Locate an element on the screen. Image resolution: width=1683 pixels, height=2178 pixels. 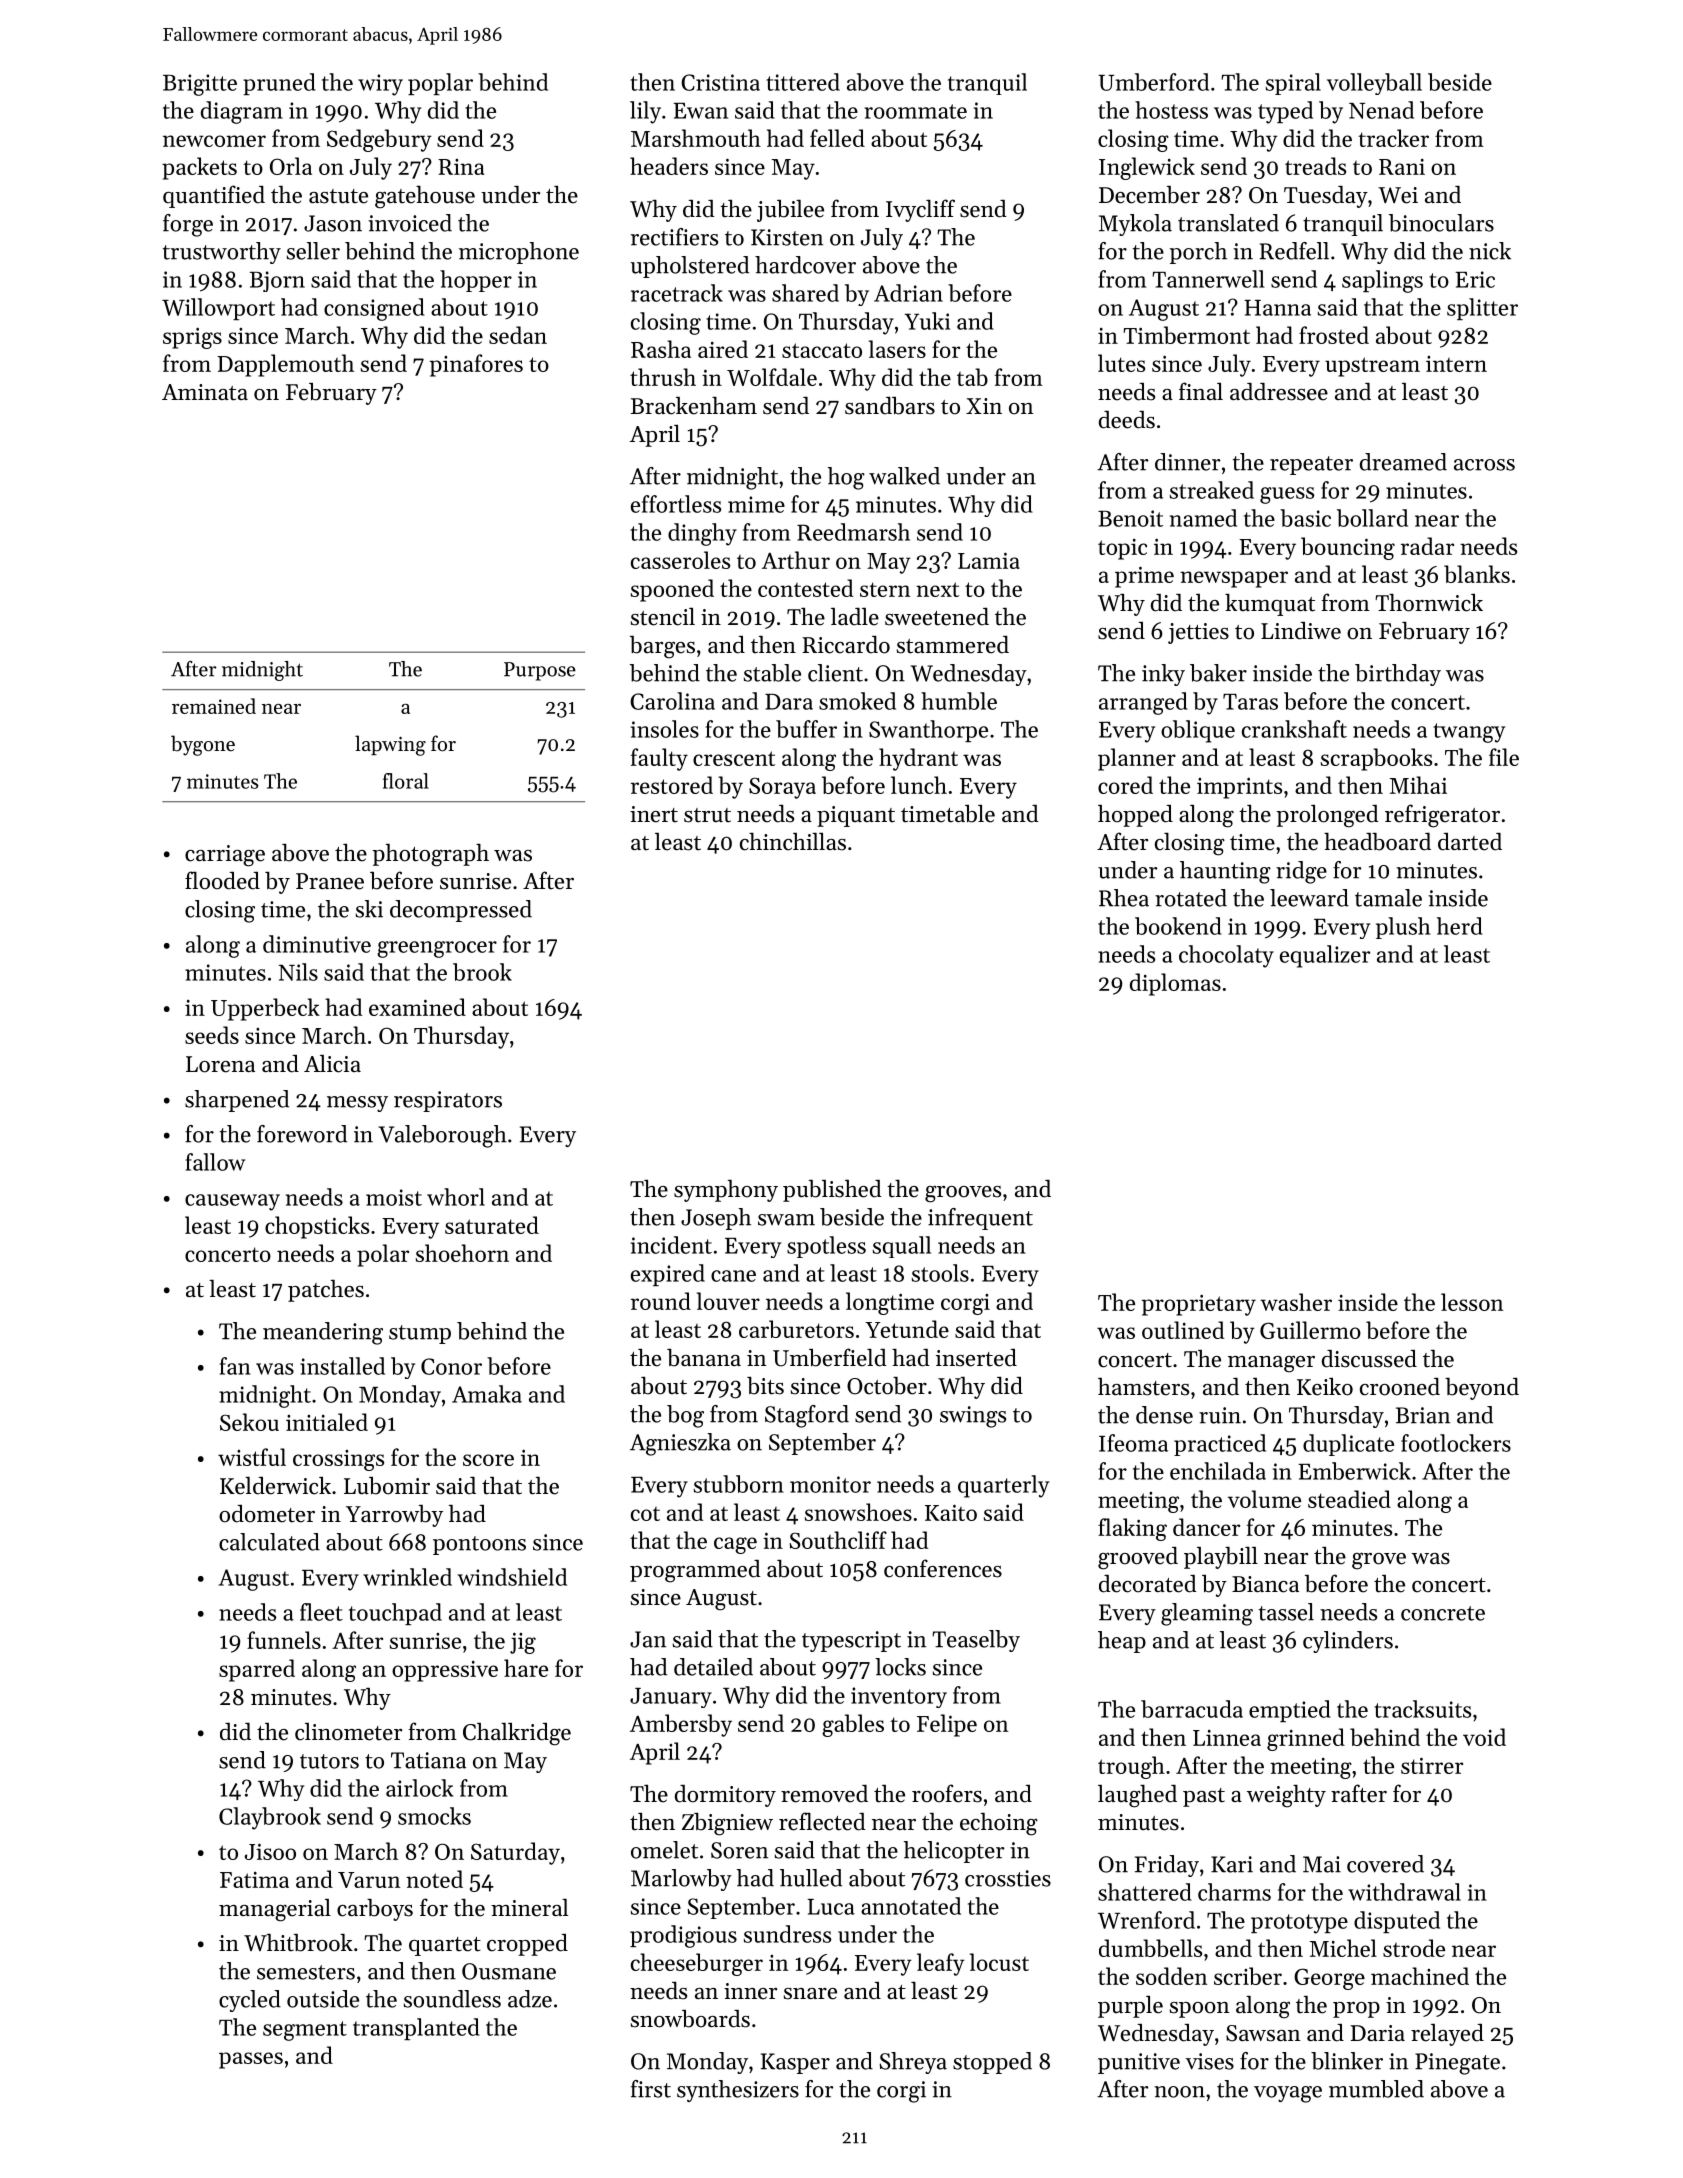
poplar is located at coordinates (440, 84).
